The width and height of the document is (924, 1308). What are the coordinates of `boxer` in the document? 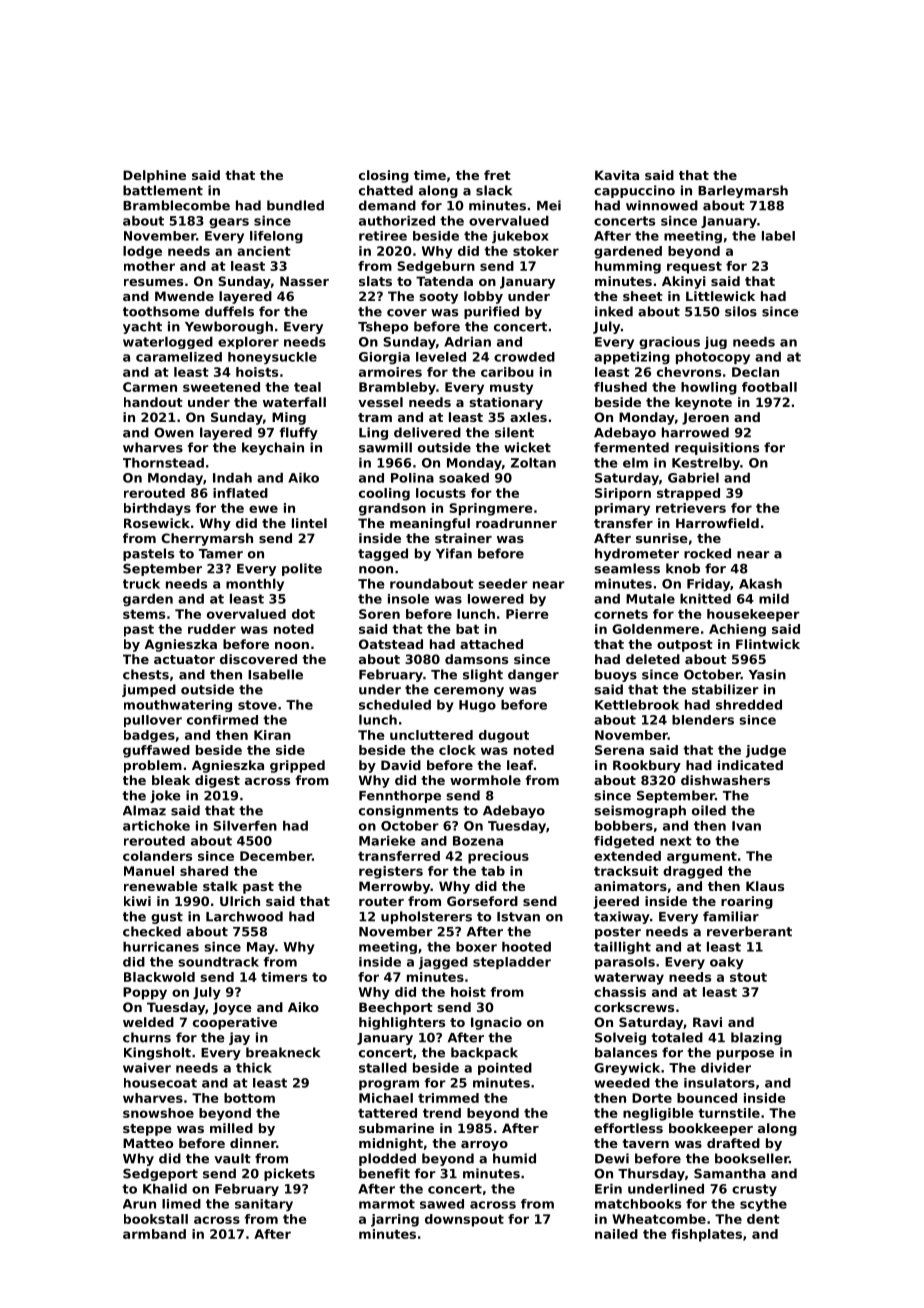 It's located at (476, 947).
